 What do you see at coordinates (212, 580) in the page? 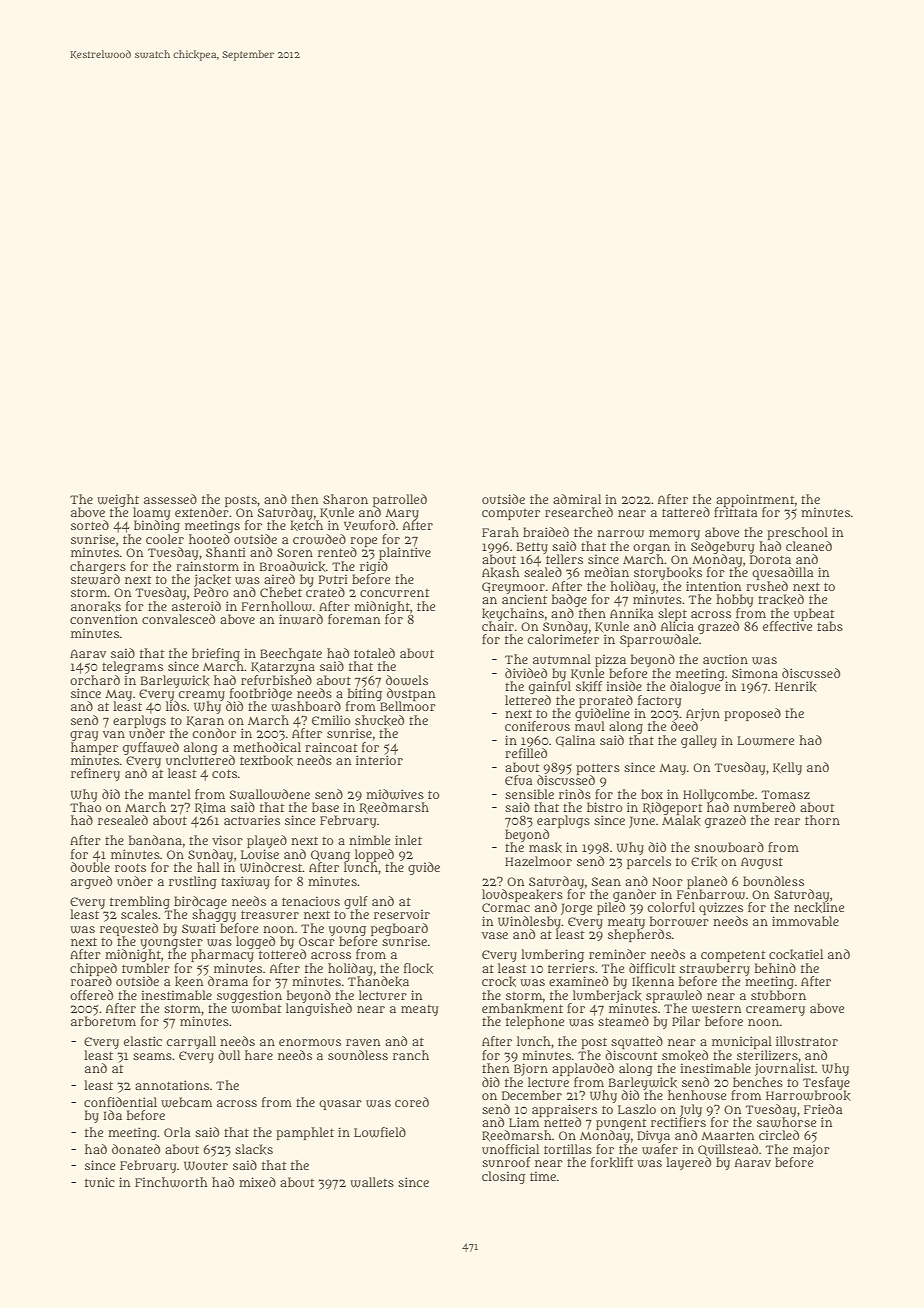
I see `jacket` at bounding box center [212, 580].
